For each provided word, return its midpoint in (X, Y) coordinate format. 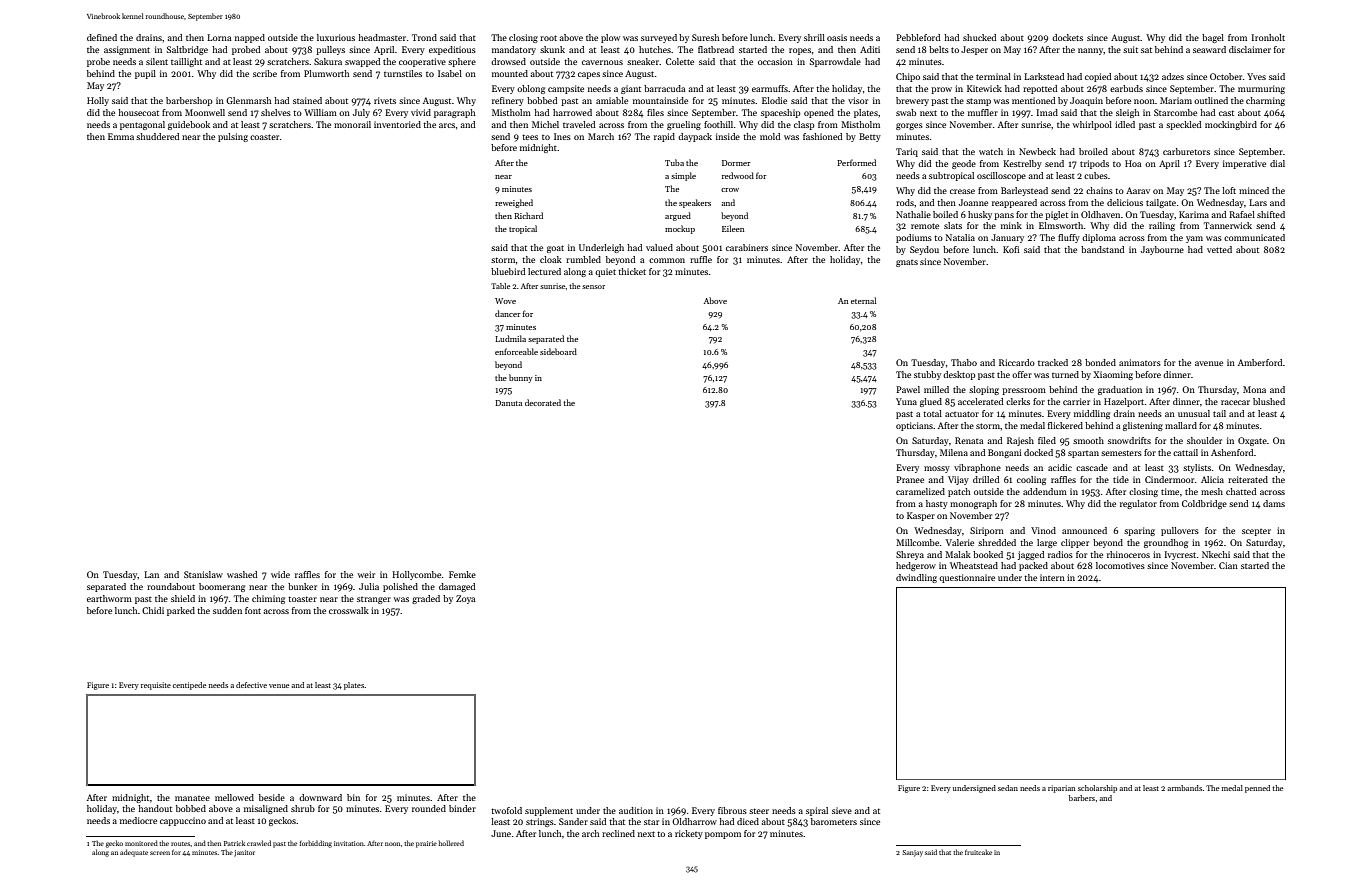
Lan (151, 574)
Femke (462, 574)
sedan (1008, 788)
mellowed (234, 797)
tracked (1053, 362)
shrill (814, 37)
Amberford (1260, 362)
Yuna (906, 401)
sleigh (1128, 113)
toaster (302, 599)
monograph (973, 504)
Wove (505, 301)
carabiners (747, 247)
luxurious (336, 37)
